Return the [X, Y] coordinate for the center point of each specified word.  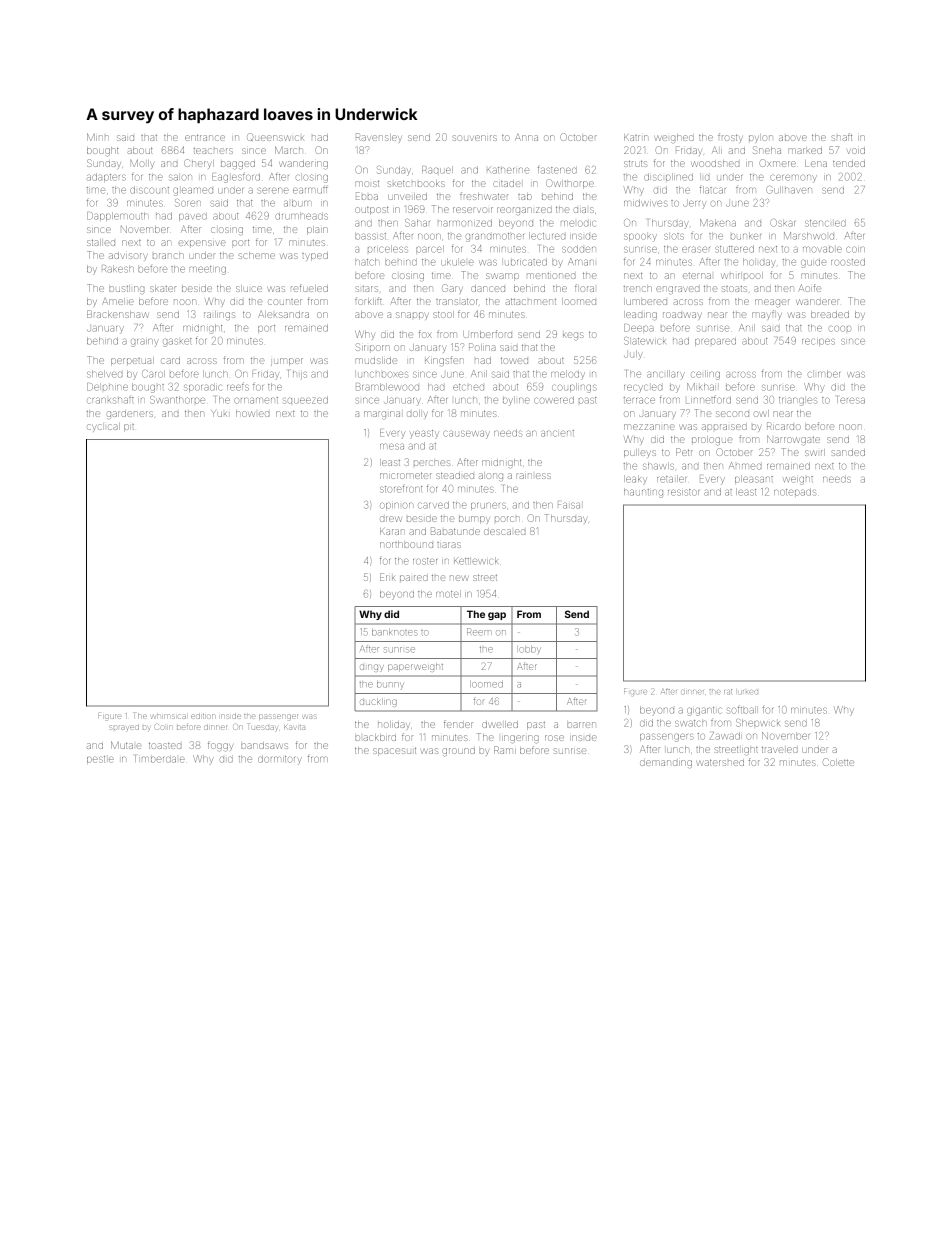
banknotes [394, 632]
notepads [794, 492]
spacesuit [394, 751]
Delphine [107, 387]
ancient [557, 433]
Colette [838, 762]
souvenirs [475, 138]
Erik [387, 577]
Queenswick [275, 137]
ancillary [666, 375]
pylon [760, 138]
